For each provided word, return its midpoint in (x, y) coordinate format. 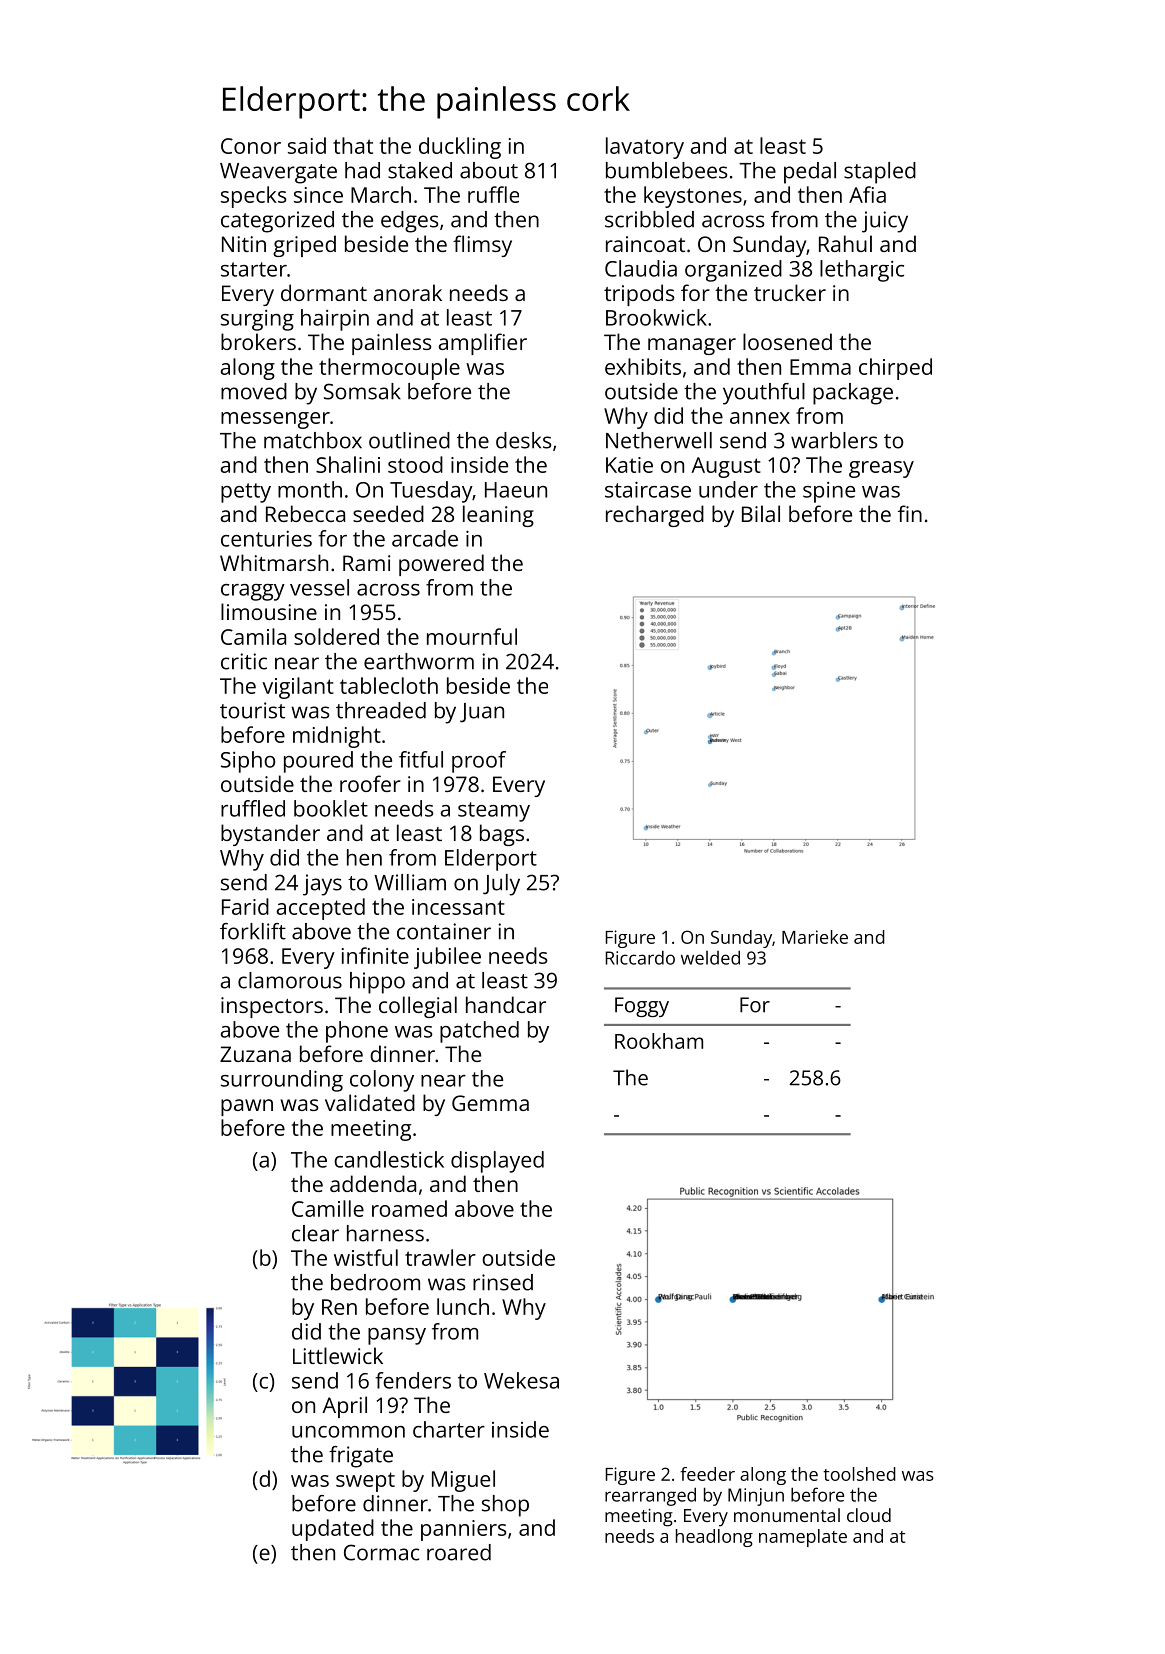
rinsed (503, 1282)
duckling (460, 148)
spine (829, 492)
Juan (482, 713)
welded (710, 957)
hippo (377, 983)
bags (502, 835)
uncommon (348, 1432)
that (353, 145)
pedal (810, 173)
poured (318, 762)
